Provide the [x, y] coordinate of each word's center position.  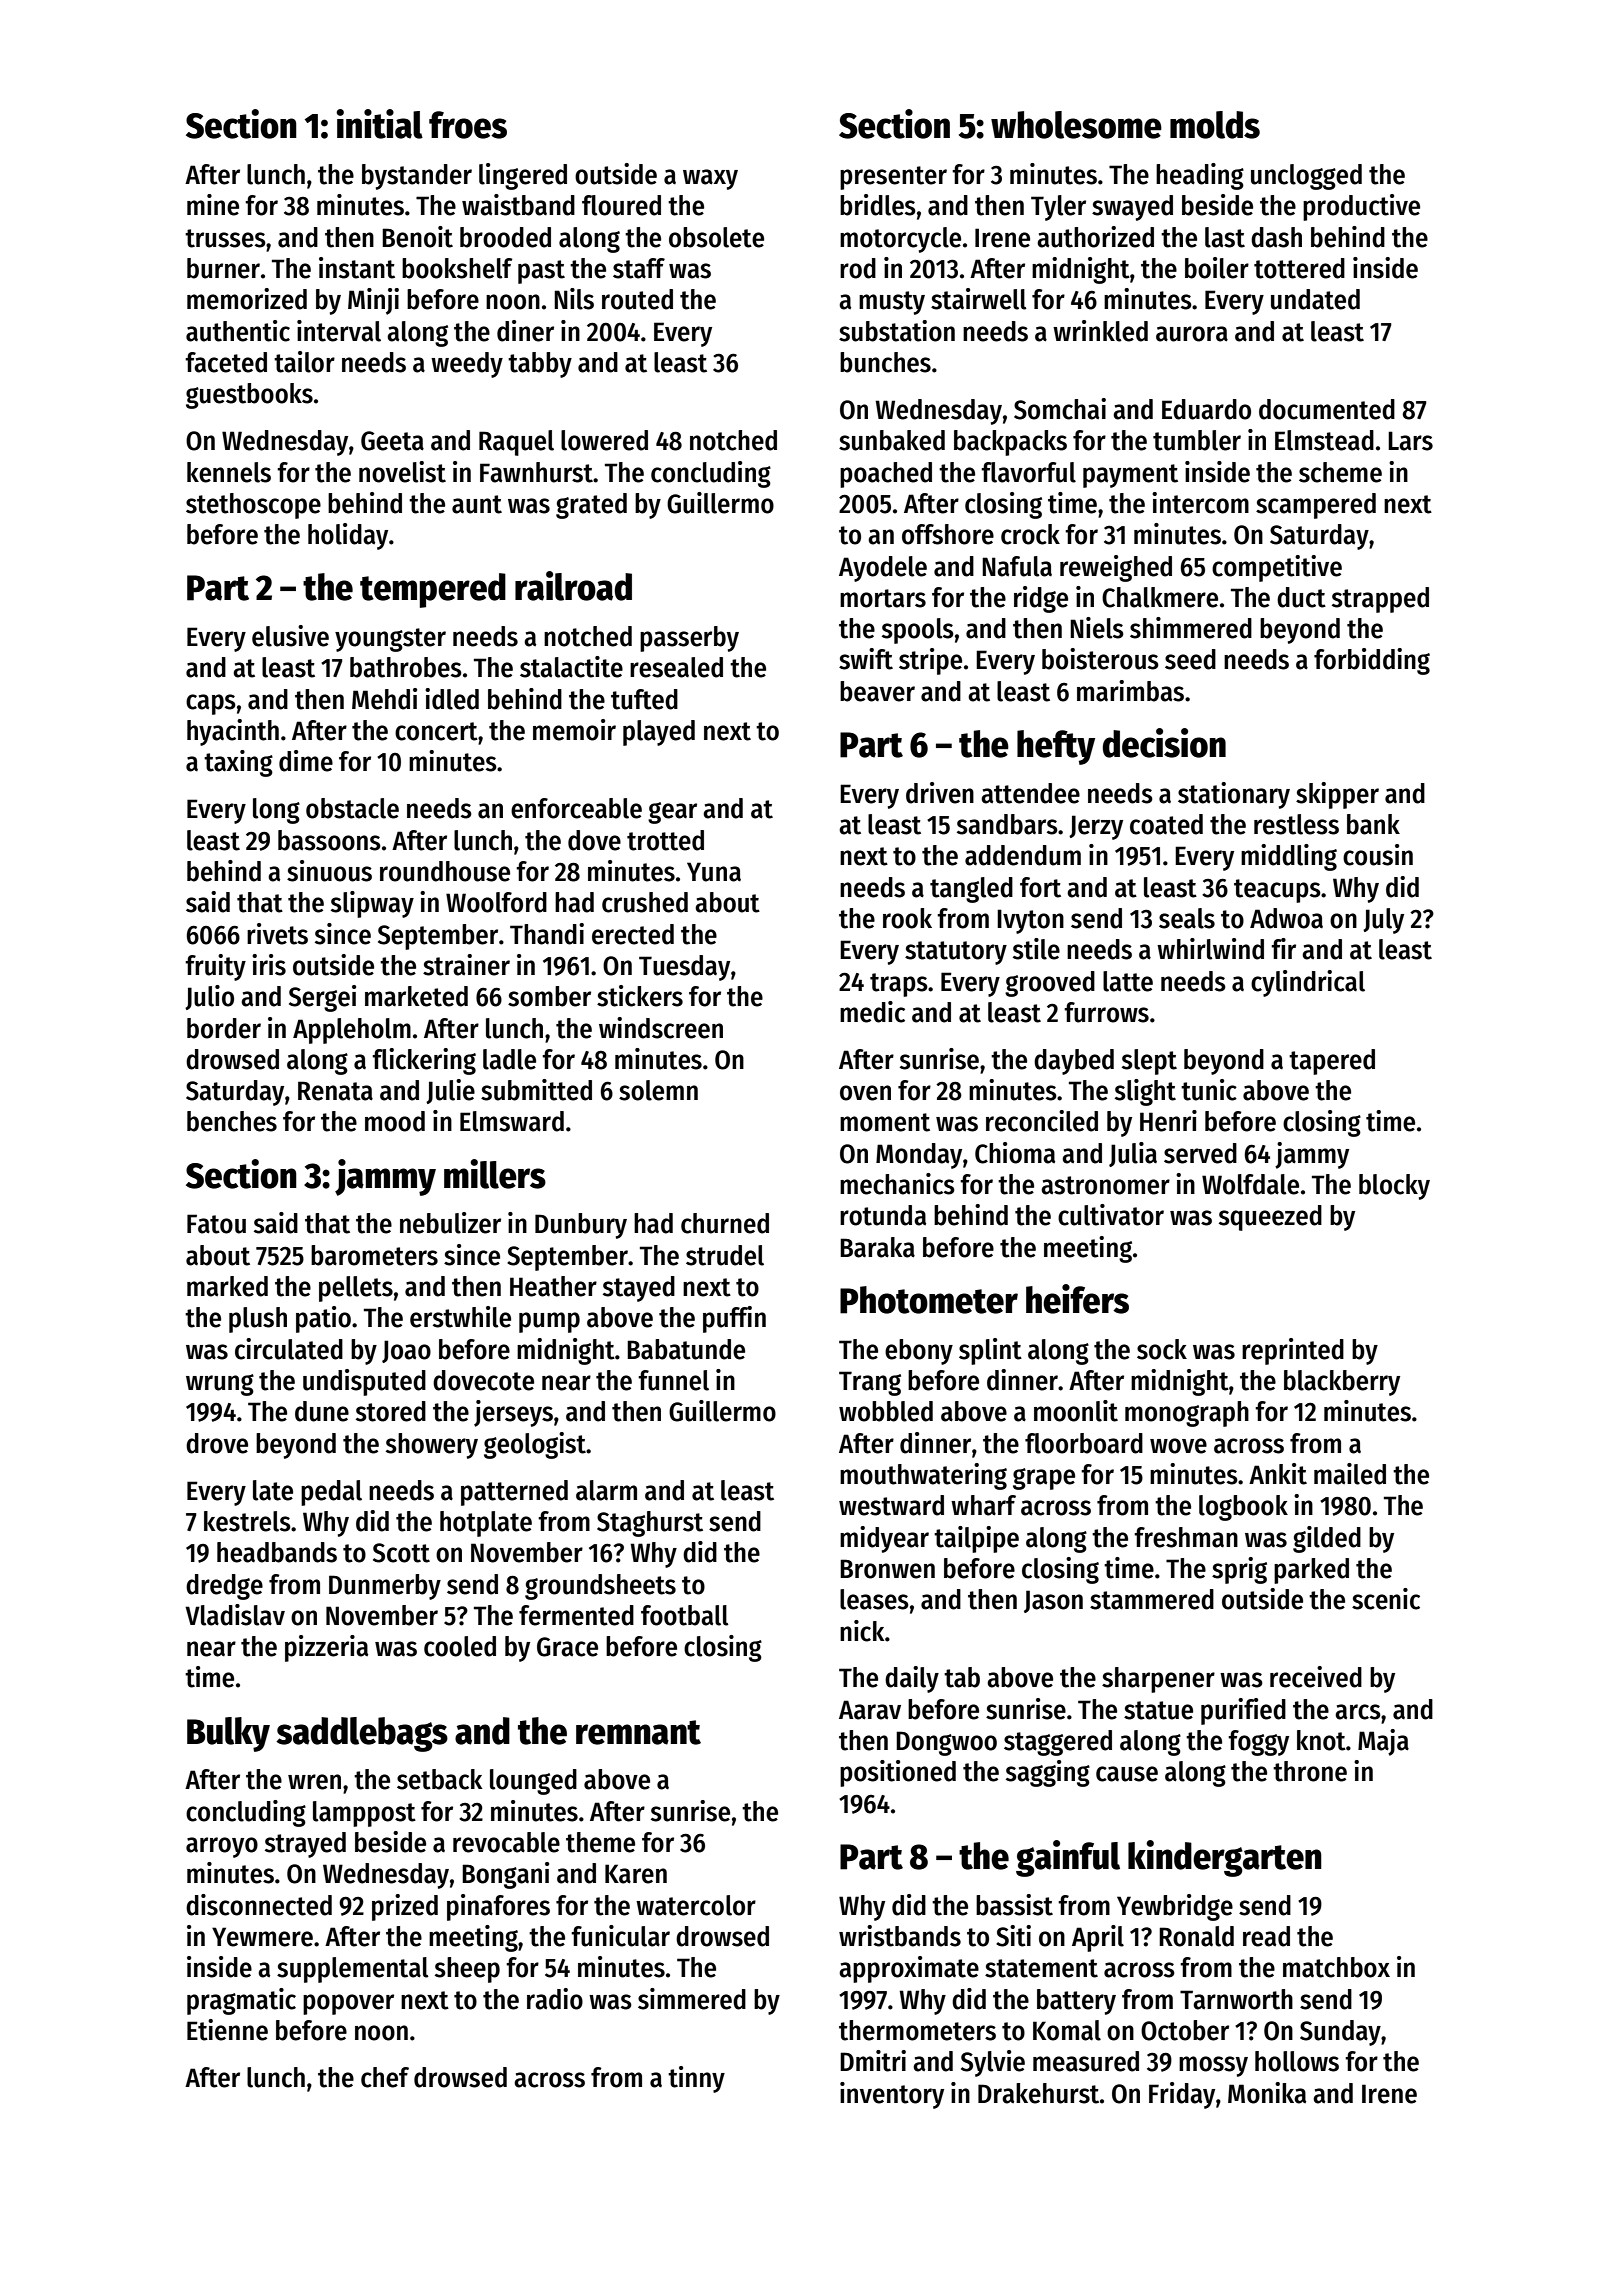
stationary [1234, 795]
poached [886, 475]
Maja [1383, 1742]
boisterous [1100, 659]
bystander [417, 177]
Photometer [929, 1300]
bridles [878, 205]
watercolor [696, 1905]
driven [940, 793]
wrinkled [1100, 331]
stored [391, 1411]
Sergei [322, 998]
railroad [573, 586]
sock [1162, 1349]
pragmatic [241, 2001]
